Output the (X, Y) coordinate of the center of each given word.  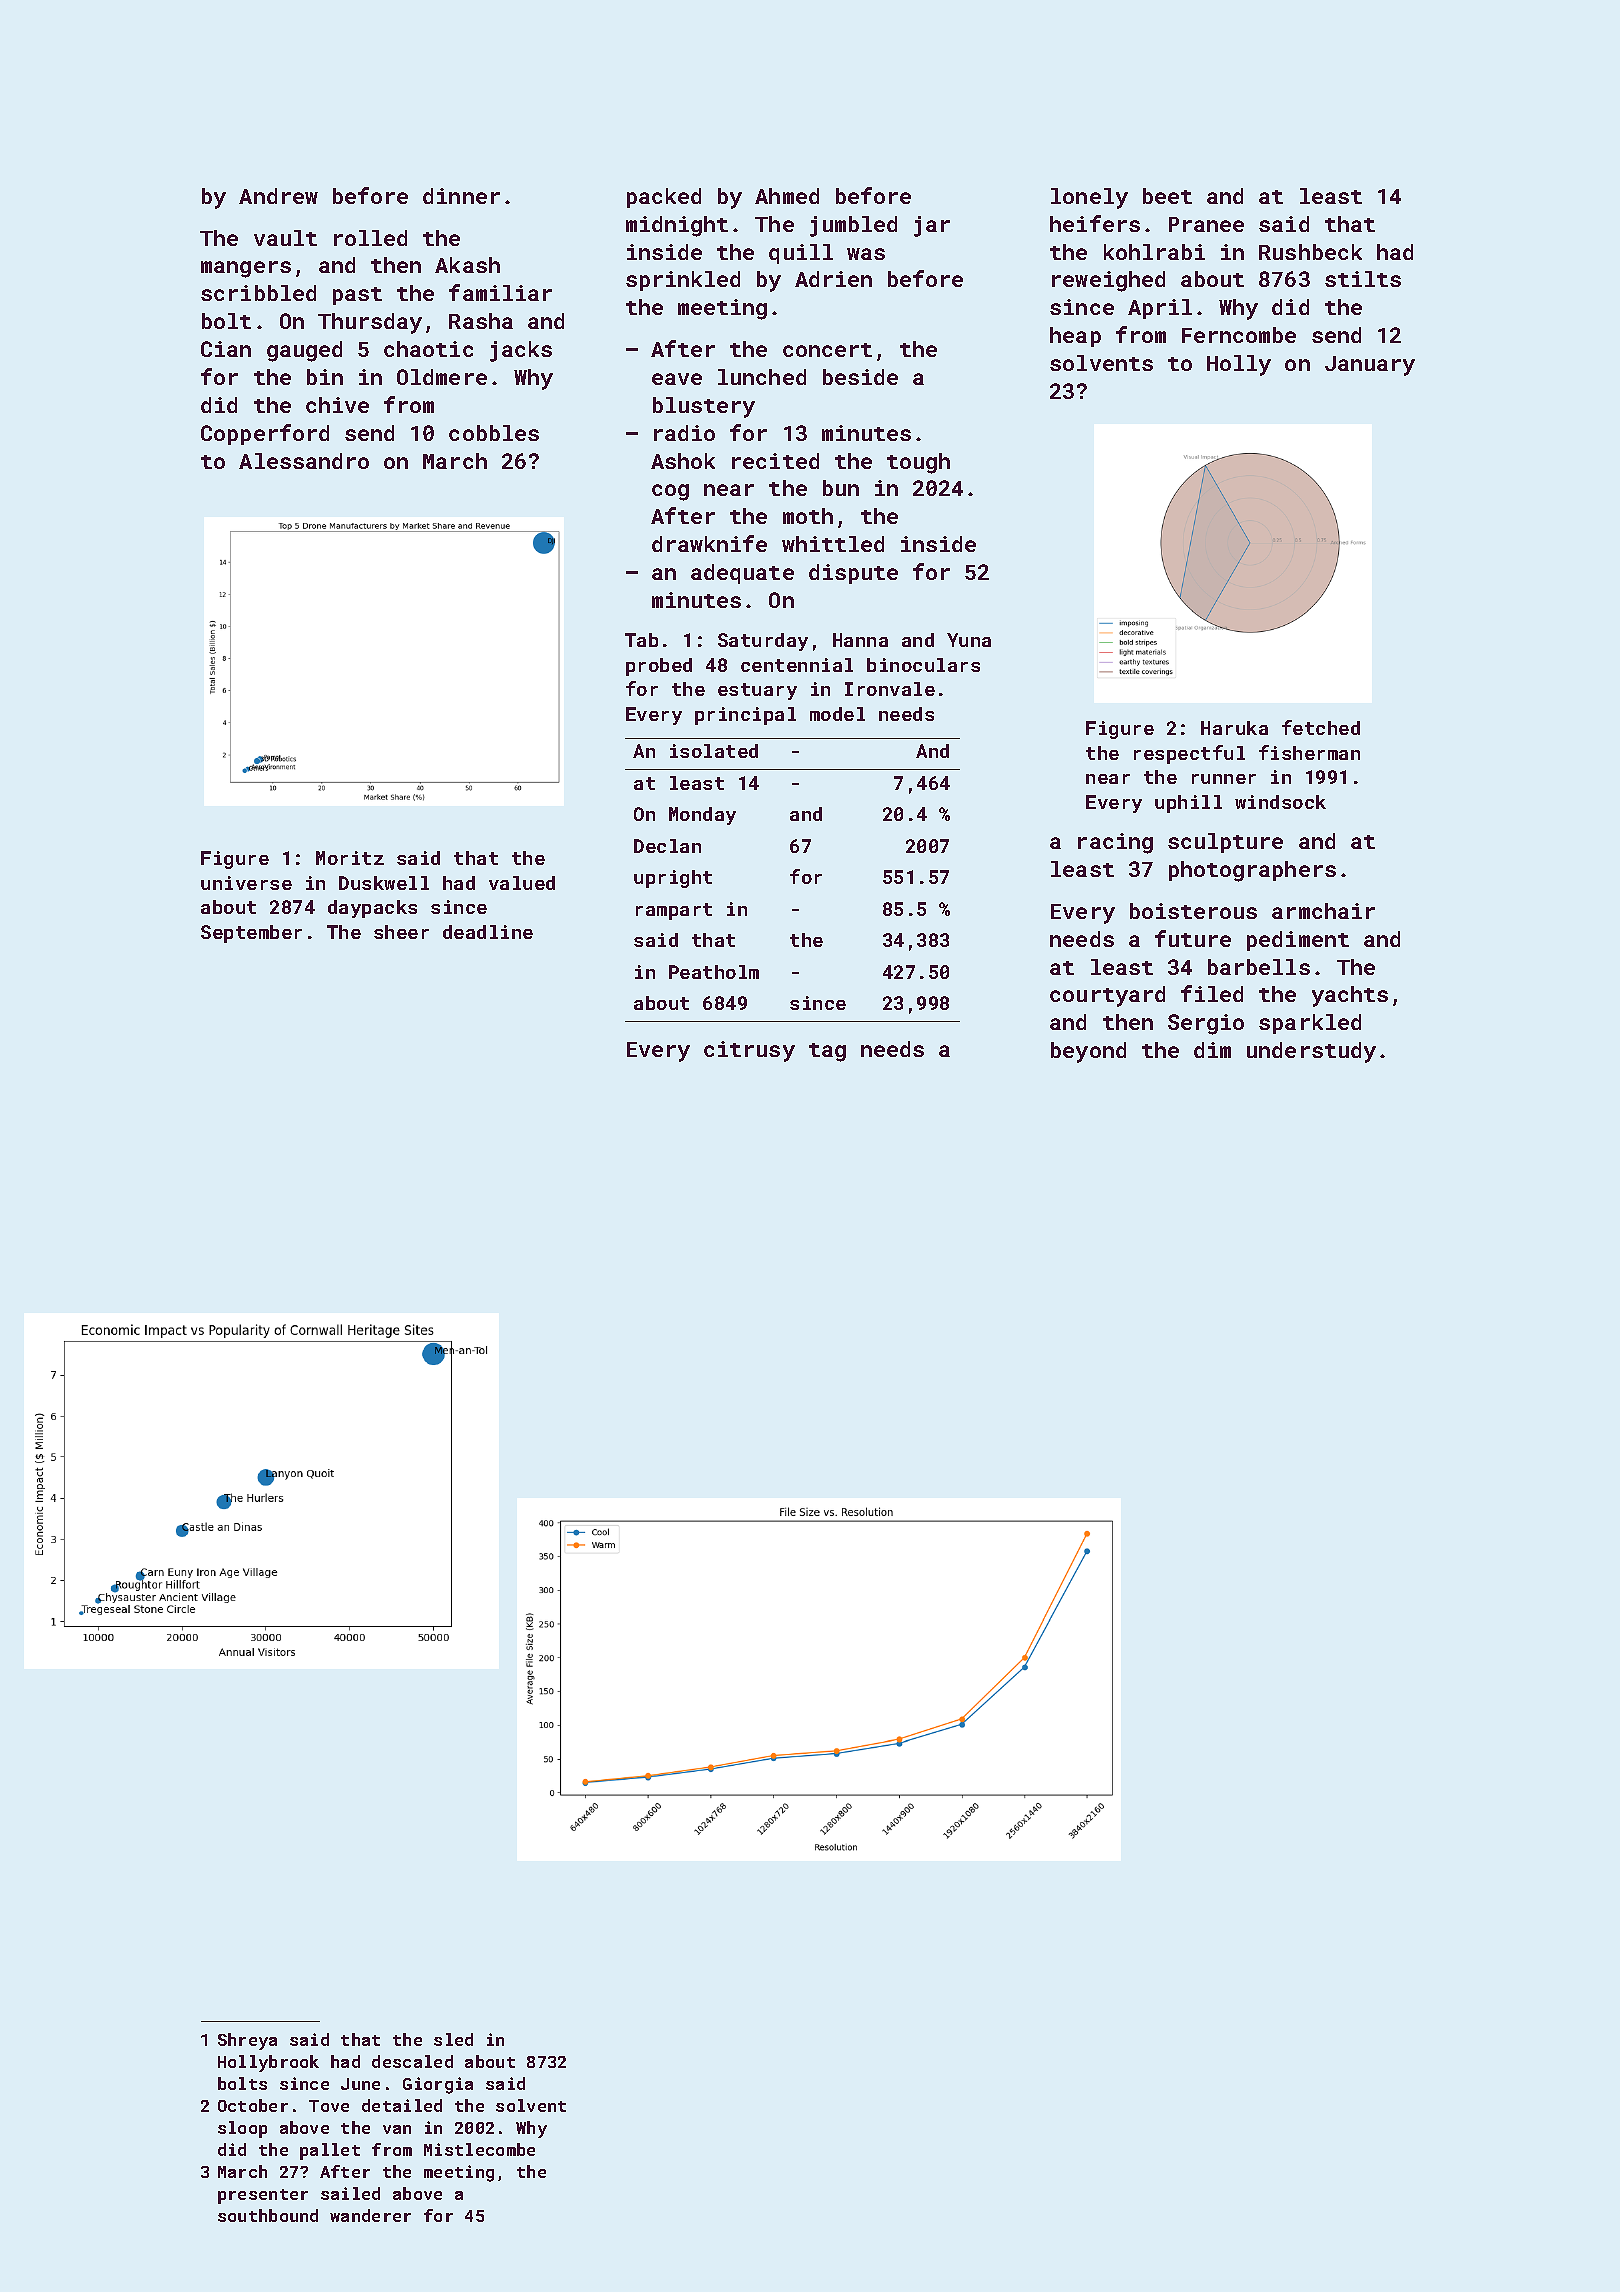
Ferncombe (1239, 335)
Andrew (278, 196)
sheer (401, 932)
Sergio (1206, 1024)
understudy (1311, 1052)
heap (1075, 337)
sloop (242, 2129)
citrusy (749, 1051)
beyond (1088, 1052)
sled (453, 2039)
